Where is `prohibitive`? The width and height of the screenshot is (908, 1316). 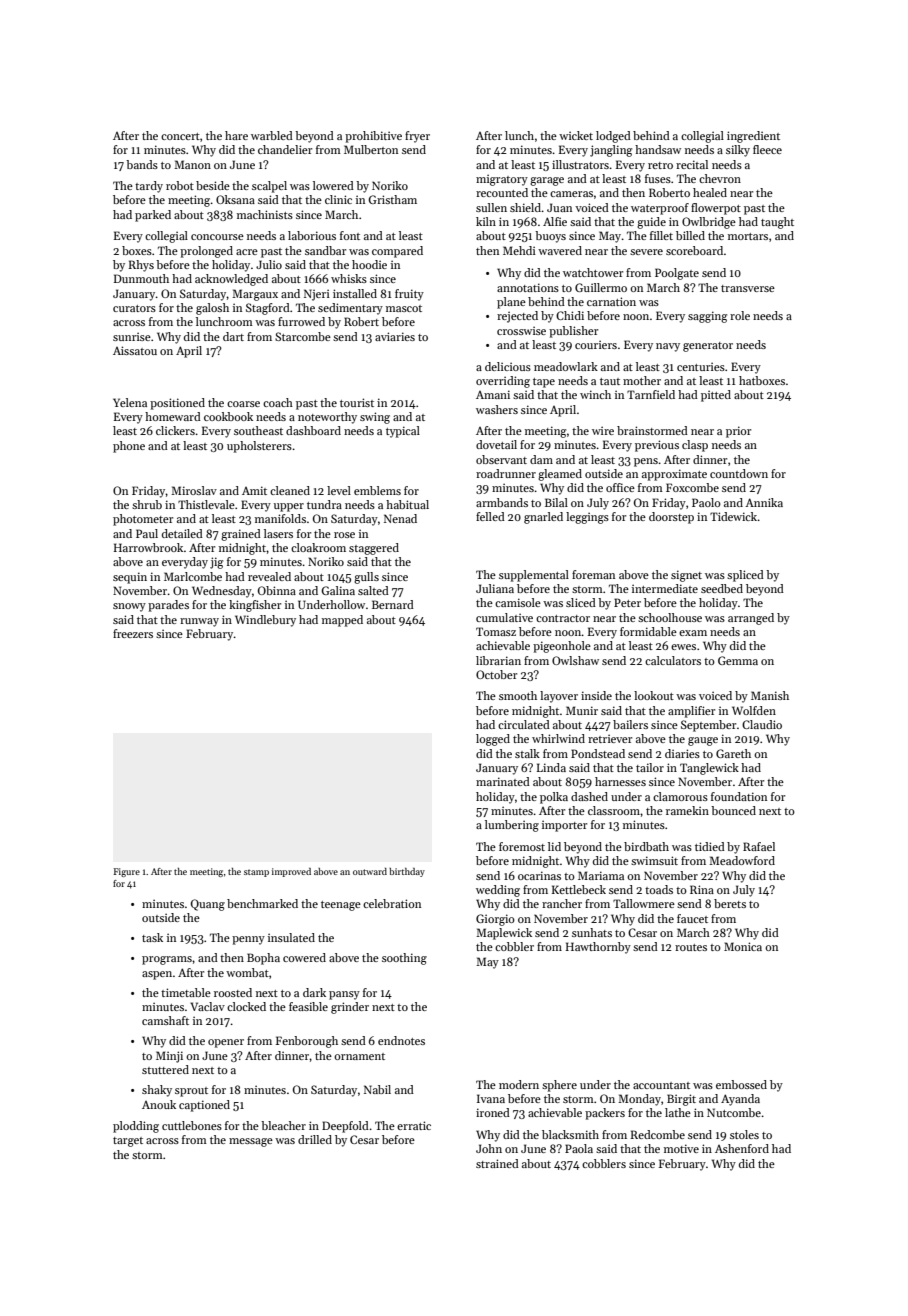 prohibitive is located at coordinates (373, 137).
